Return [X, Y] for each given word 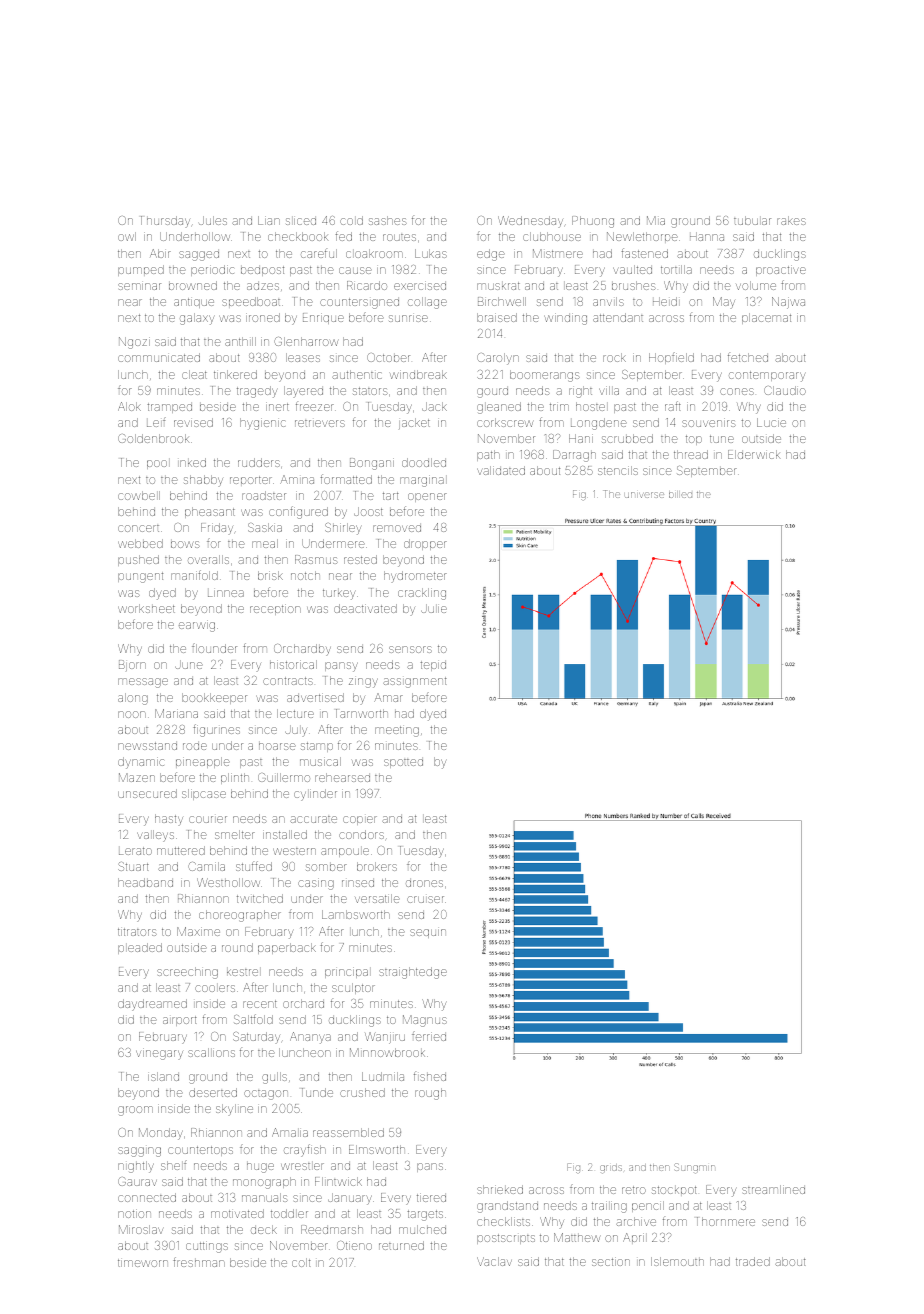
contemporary [767, 376]
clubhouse [552, 236]
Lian [269, 220]
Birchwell [502, 301]
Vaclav [494, 1261]
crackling [422, 594]
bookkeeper [214, 698]
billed [680, 495]
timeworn [143, 1263]
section [611, 1261]
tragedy [257, 392]
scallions [211, 1052]
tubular [752, 220]
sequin [428, 933]
